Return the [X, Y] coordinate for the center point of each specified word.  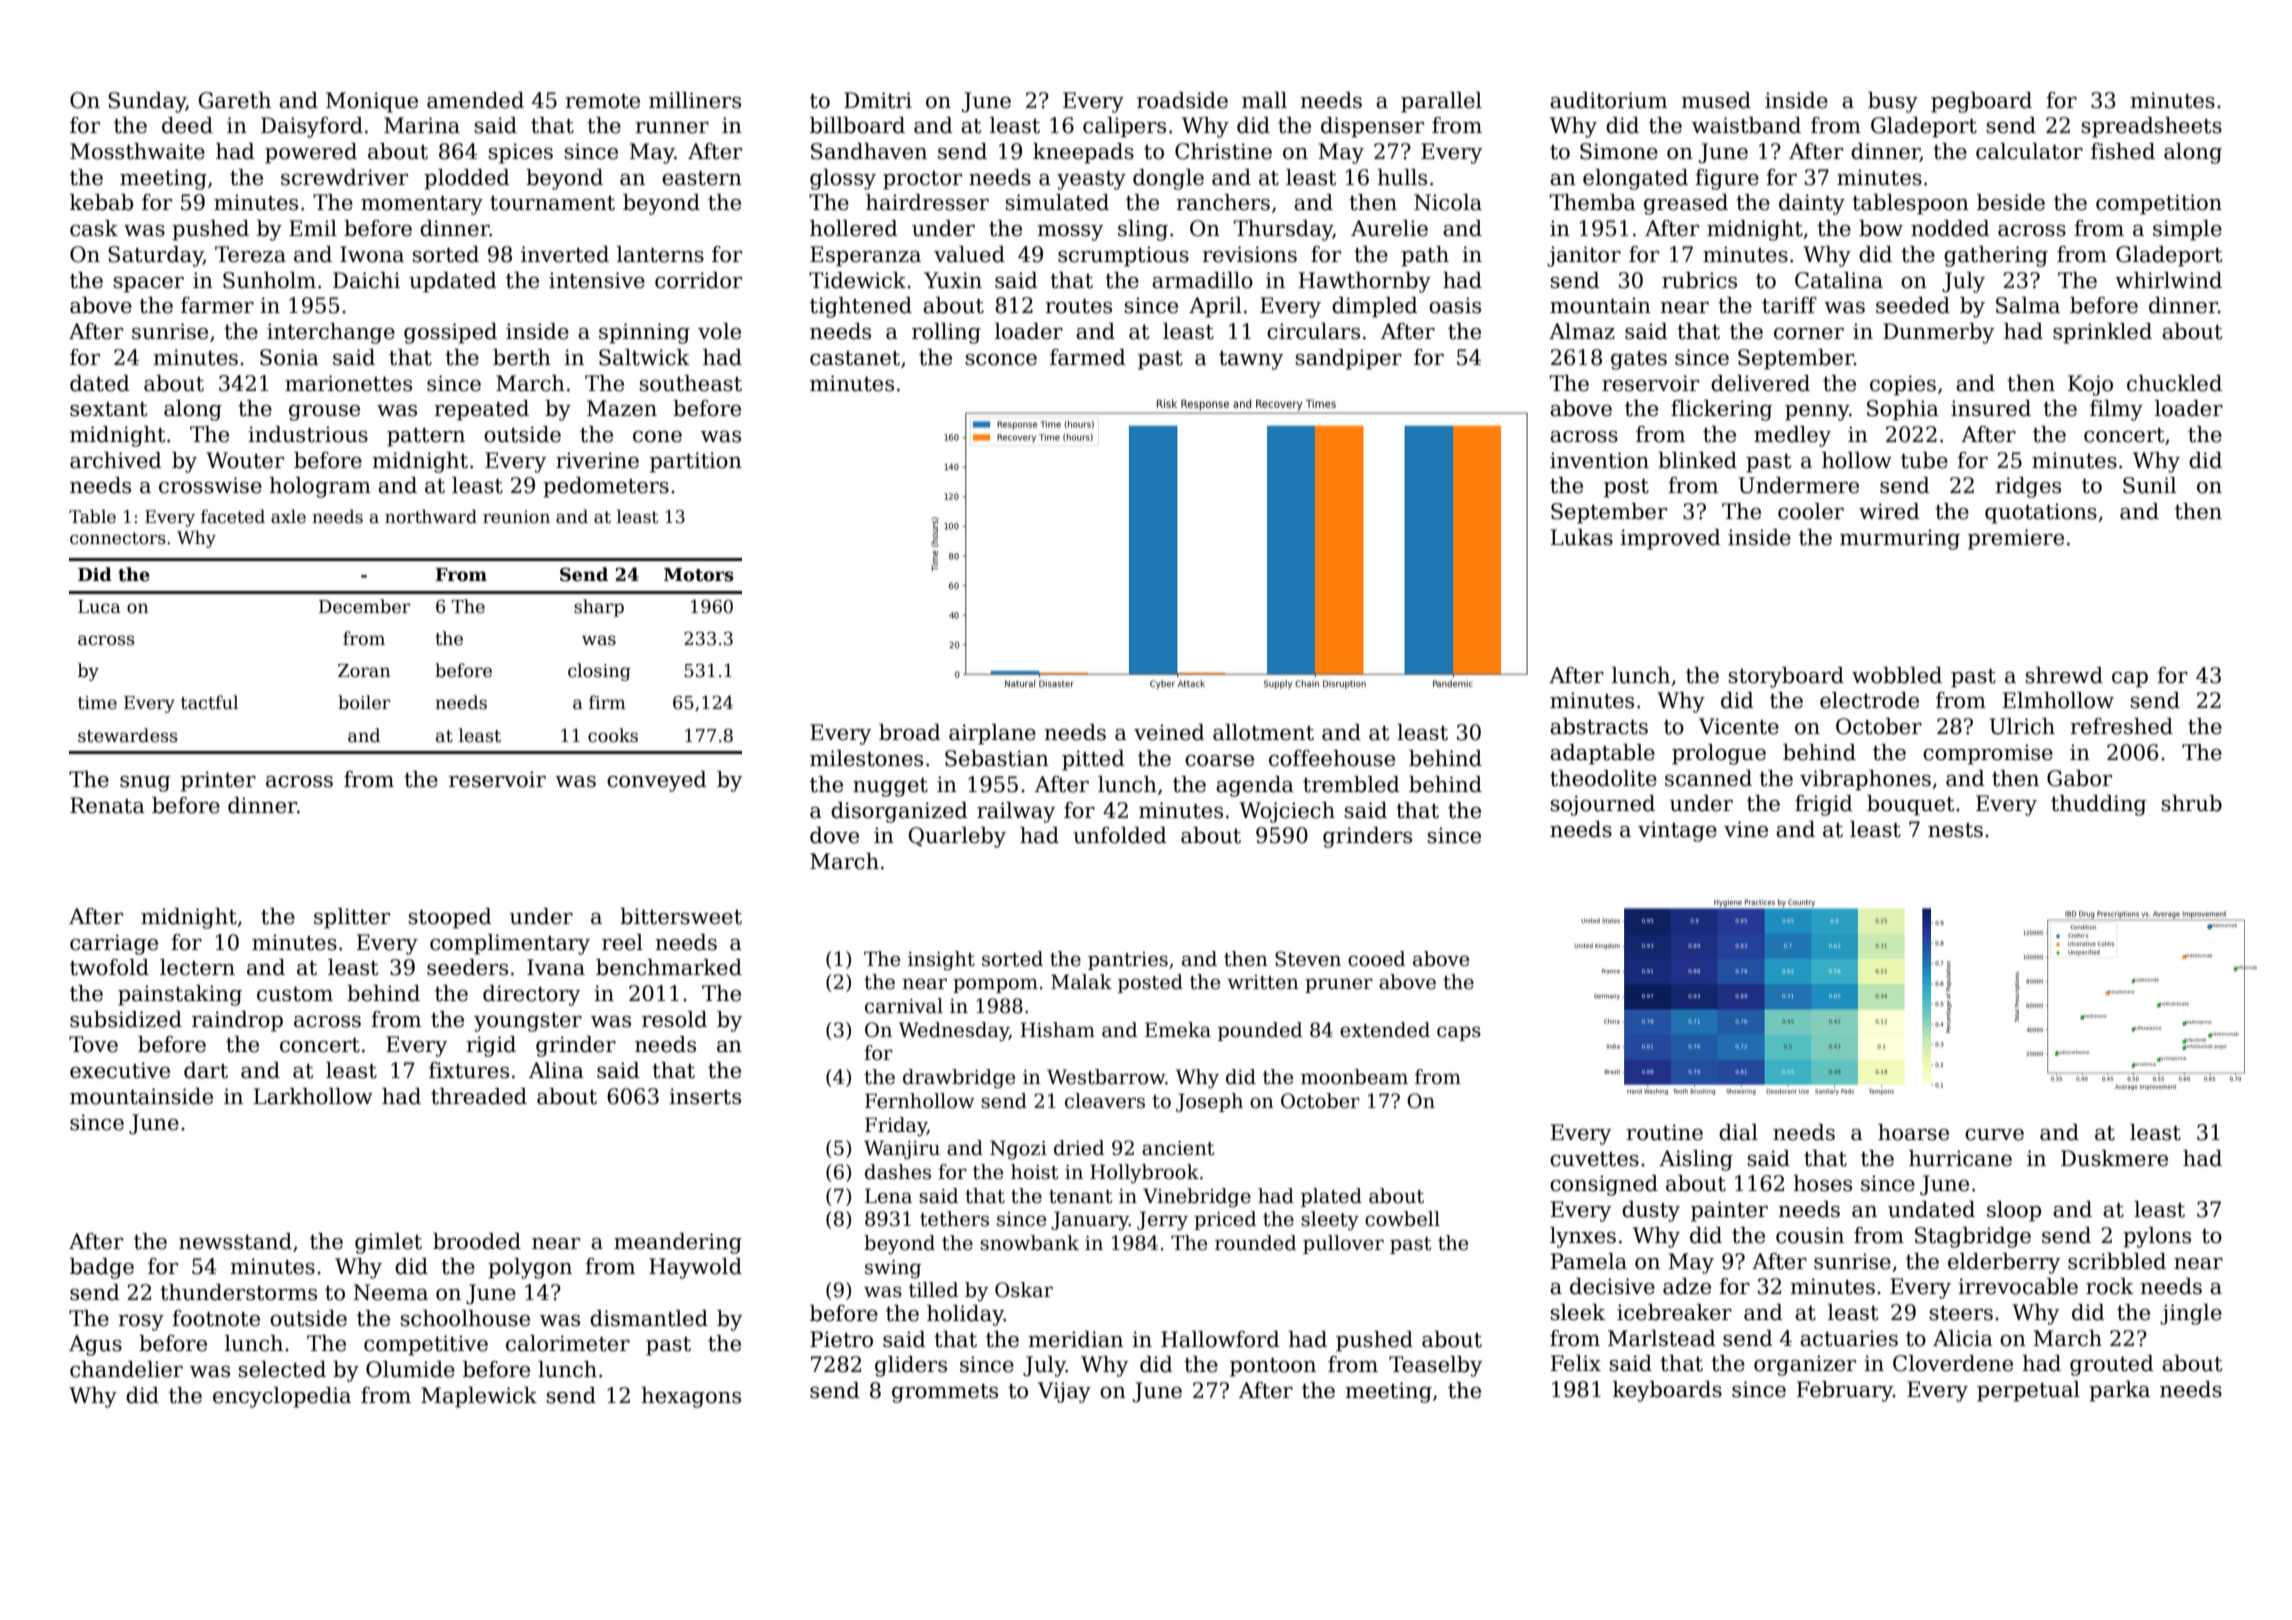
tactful [209, 702]
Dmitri [878, 100]
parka [2119, 1391]
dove [834, 835]
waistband [1746, 125]
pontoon [1273, 1367]
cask [94, 228]
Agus [95, 1345]
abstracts [1599, 726]
